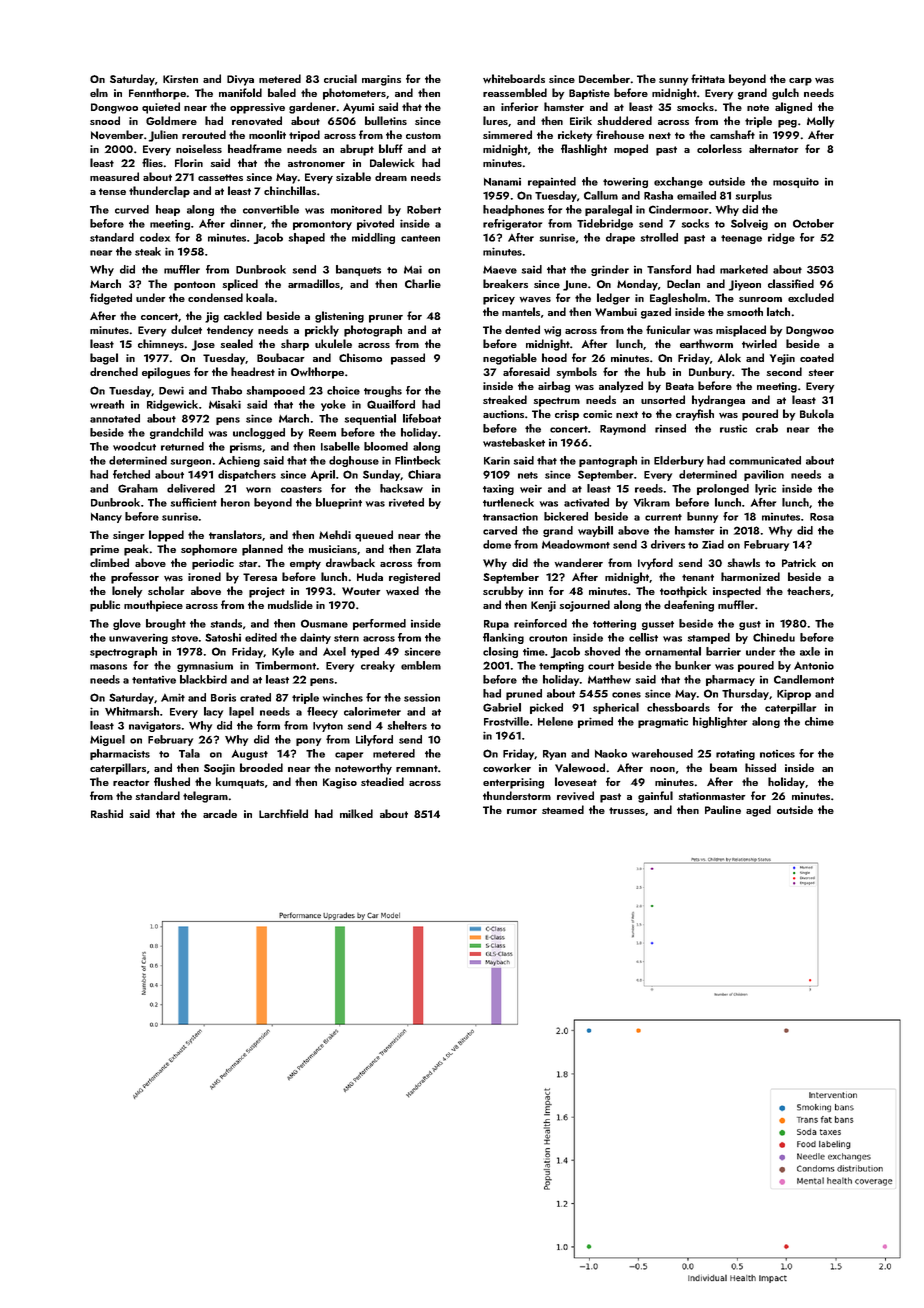  Describe the element at coordinates (522, 811) in the document. I see `rumor` at that location.
